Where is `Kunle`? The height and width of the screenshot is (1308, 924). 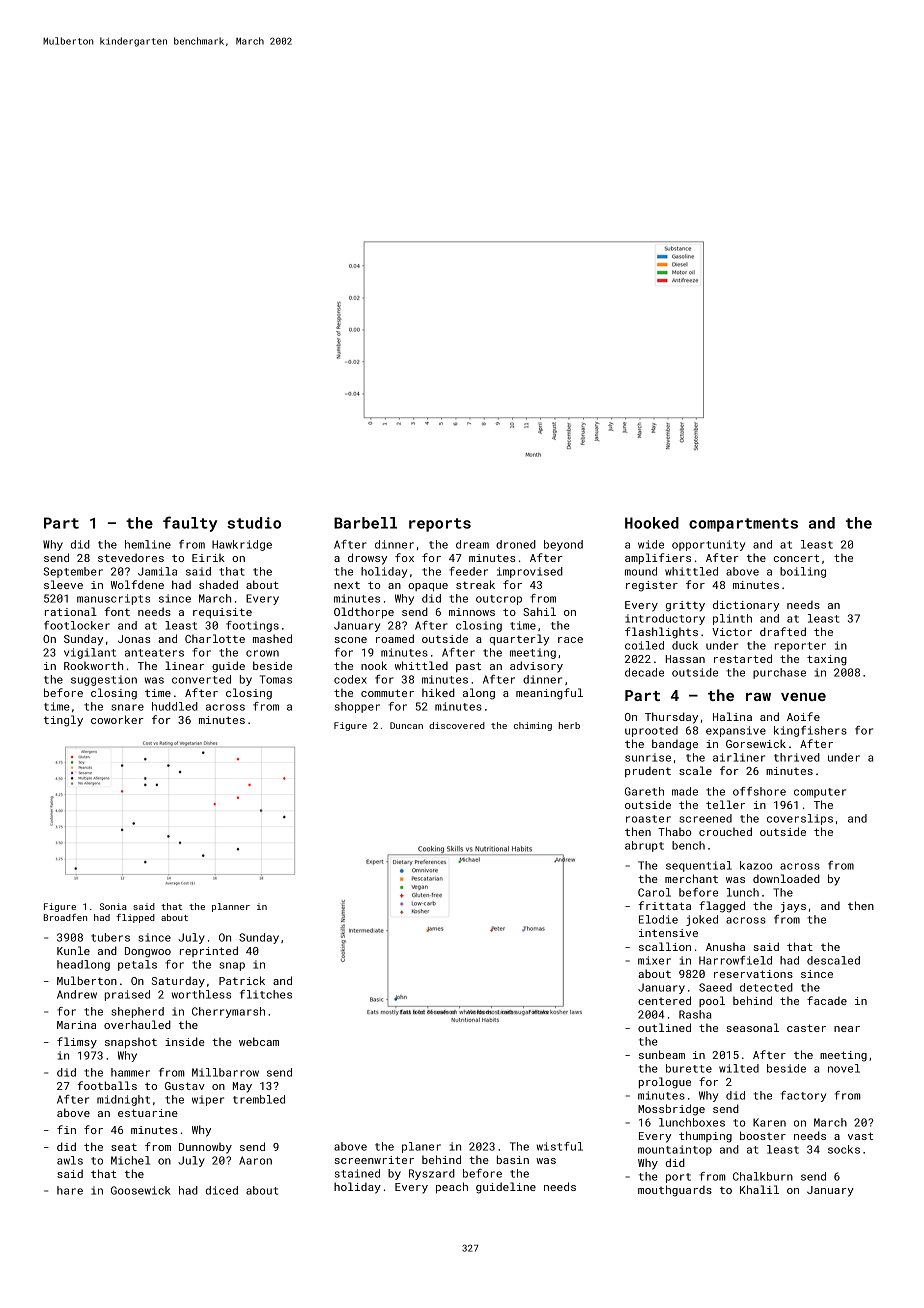
Kunle is located at coordinates (73, 950).
